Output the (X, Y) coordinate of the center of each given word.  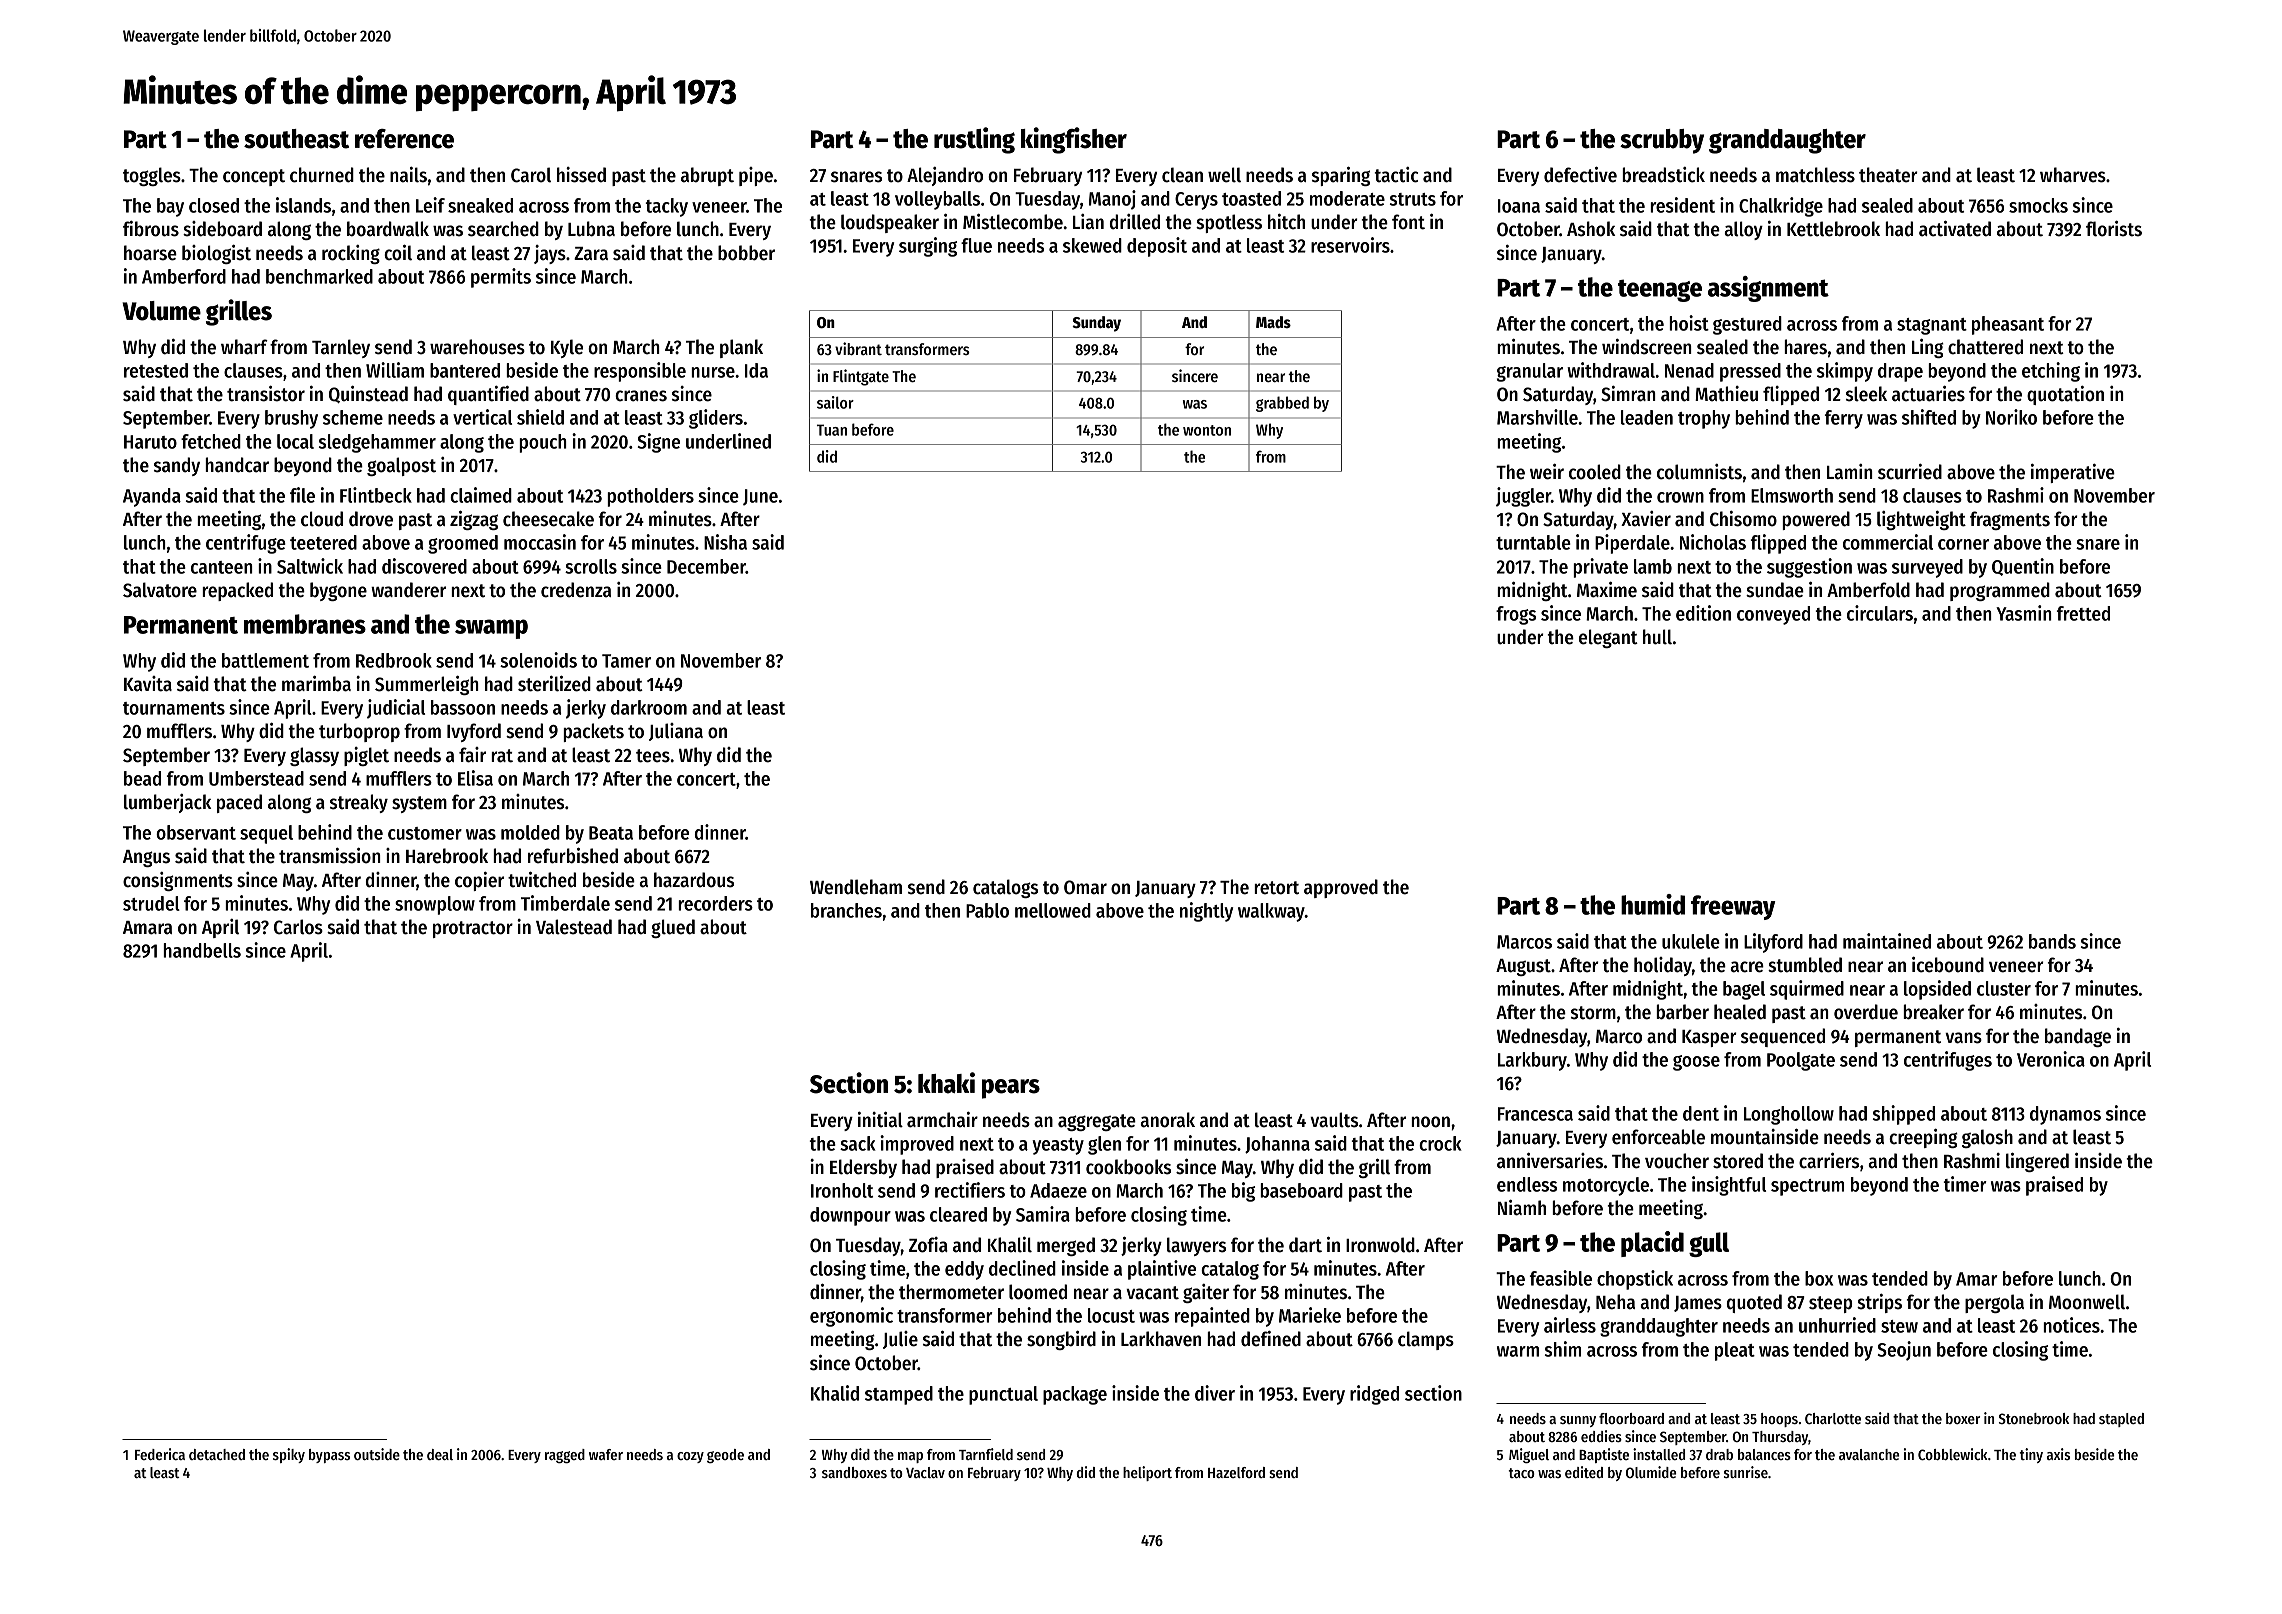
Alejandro (945, 176)
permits (501, 278)
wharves (2073, 175)
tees (653, 756)
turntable (1533, 542)
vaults (1334, 1120)
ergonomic (851, 1317)
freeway (1733, 907)
